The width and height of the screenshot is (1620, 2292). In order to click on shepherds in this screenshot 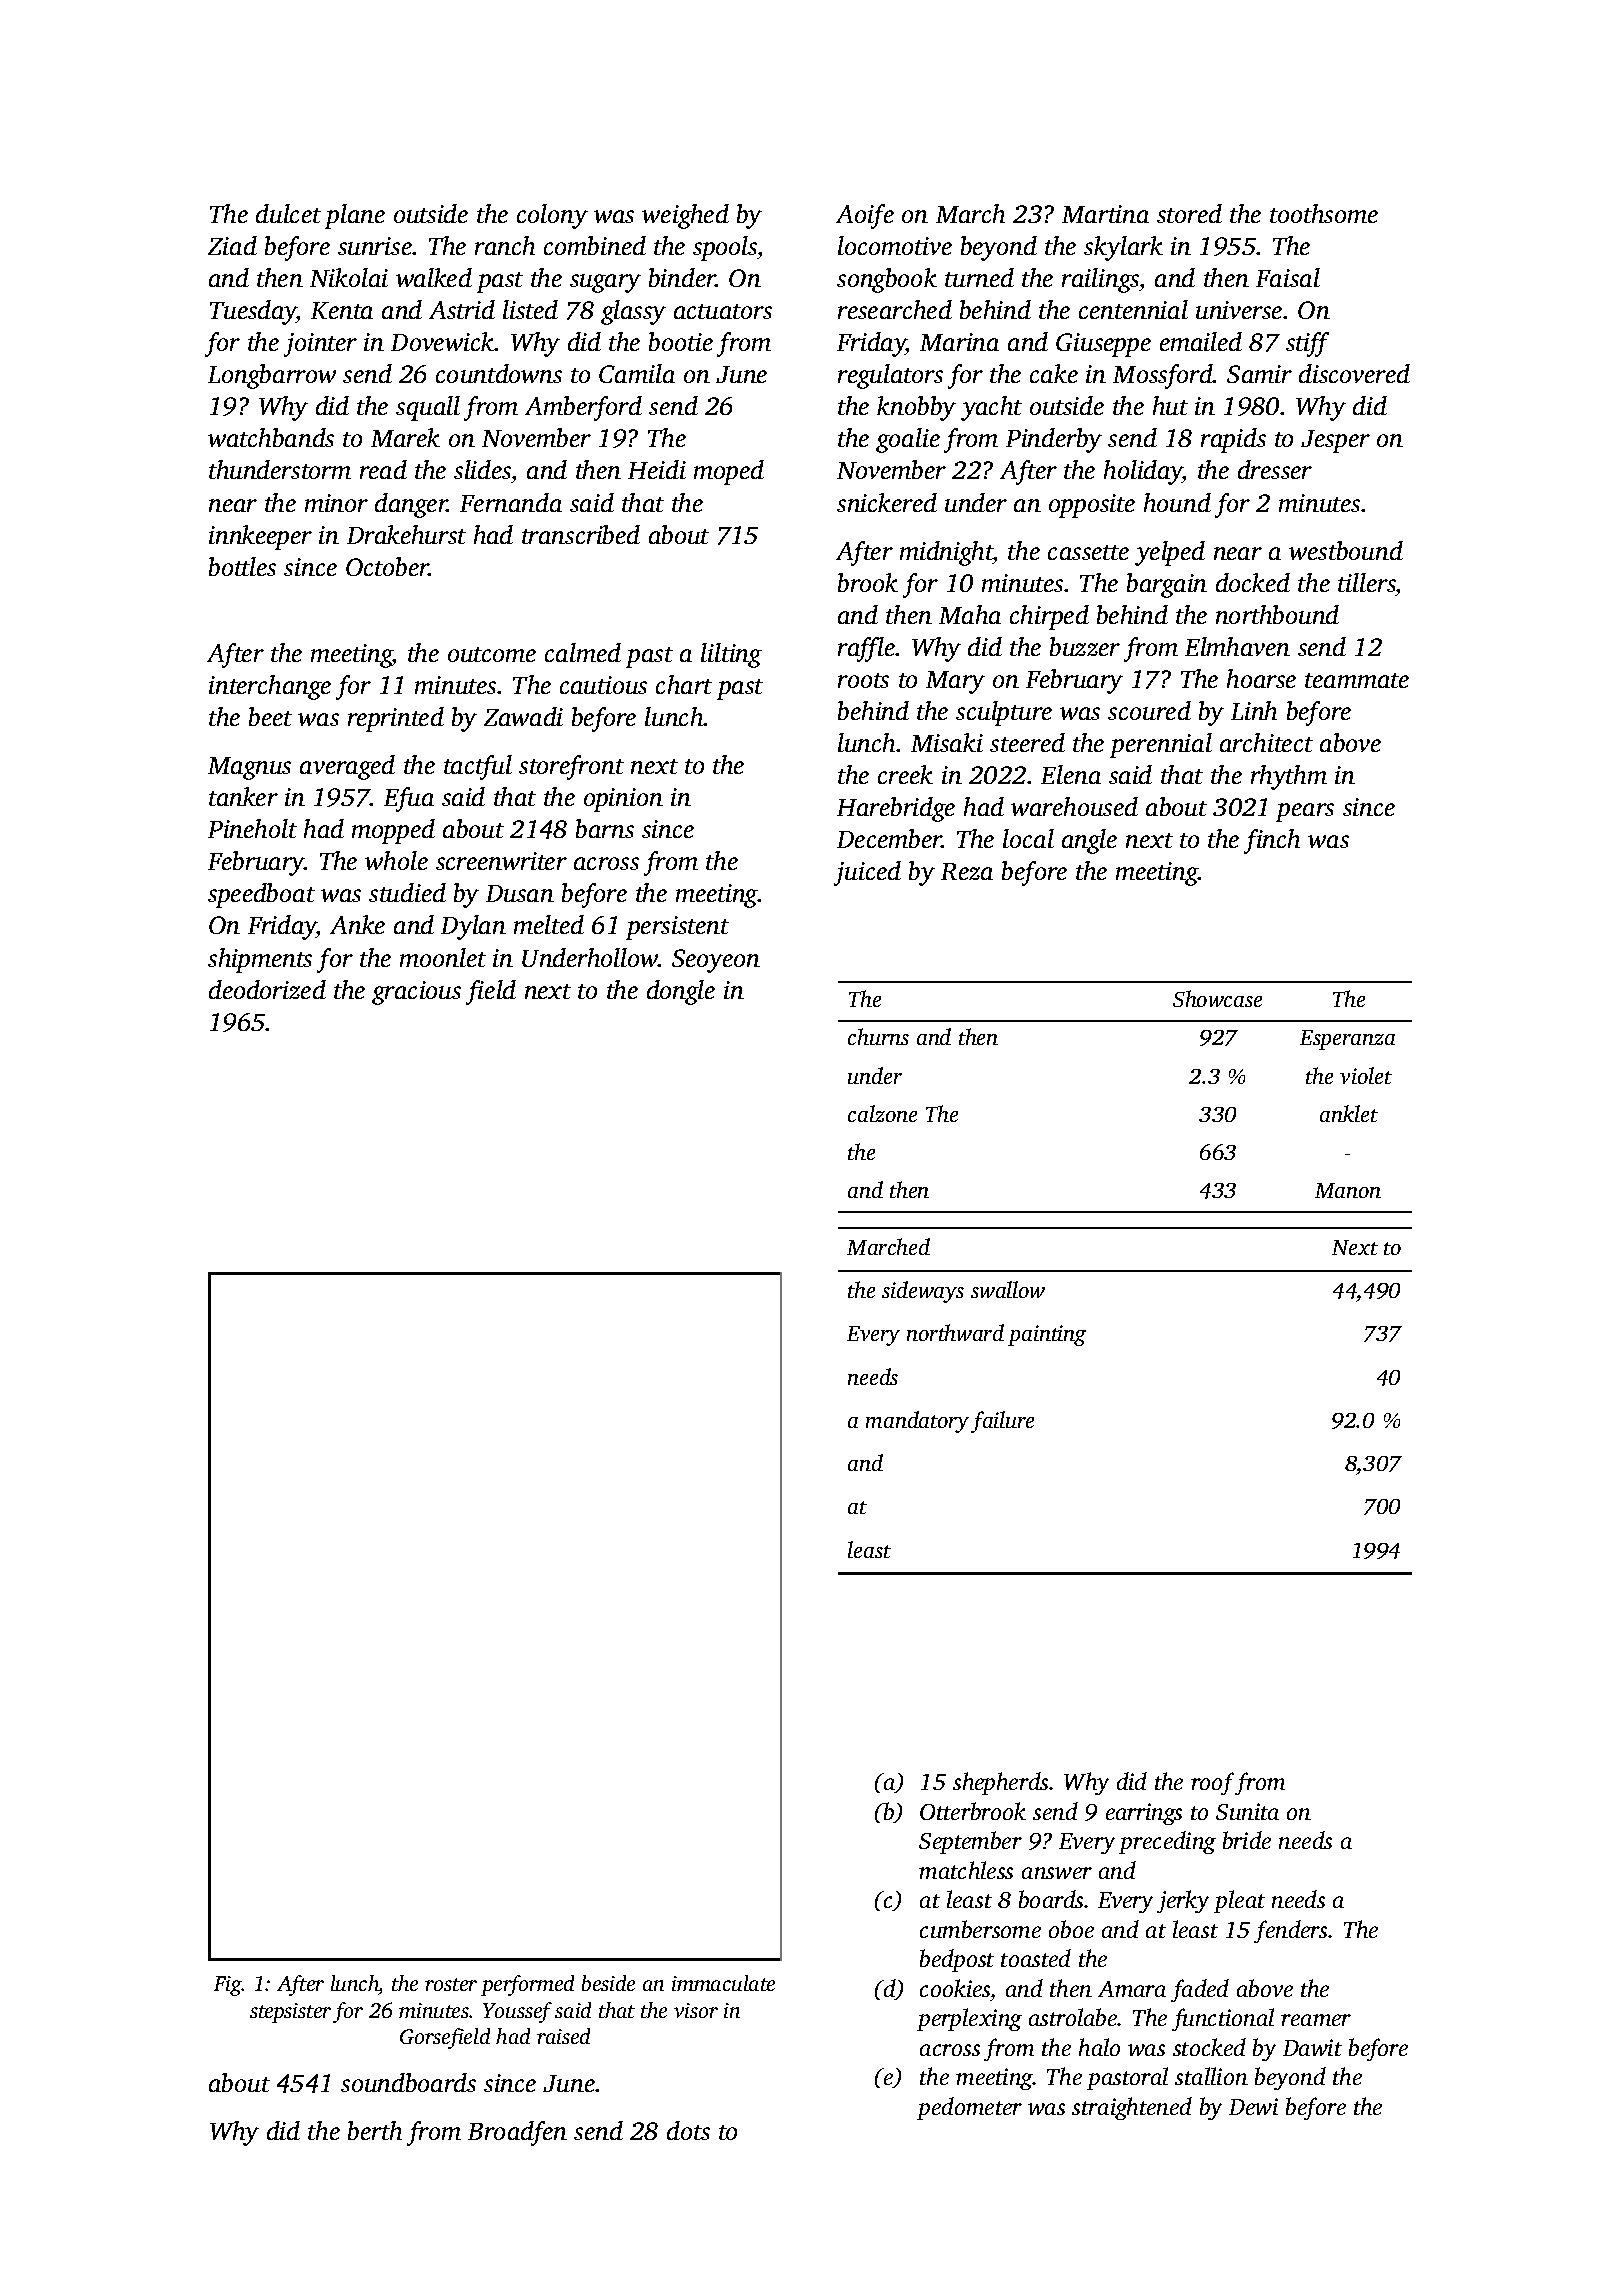, I will do `click(1000, 1783)`.
